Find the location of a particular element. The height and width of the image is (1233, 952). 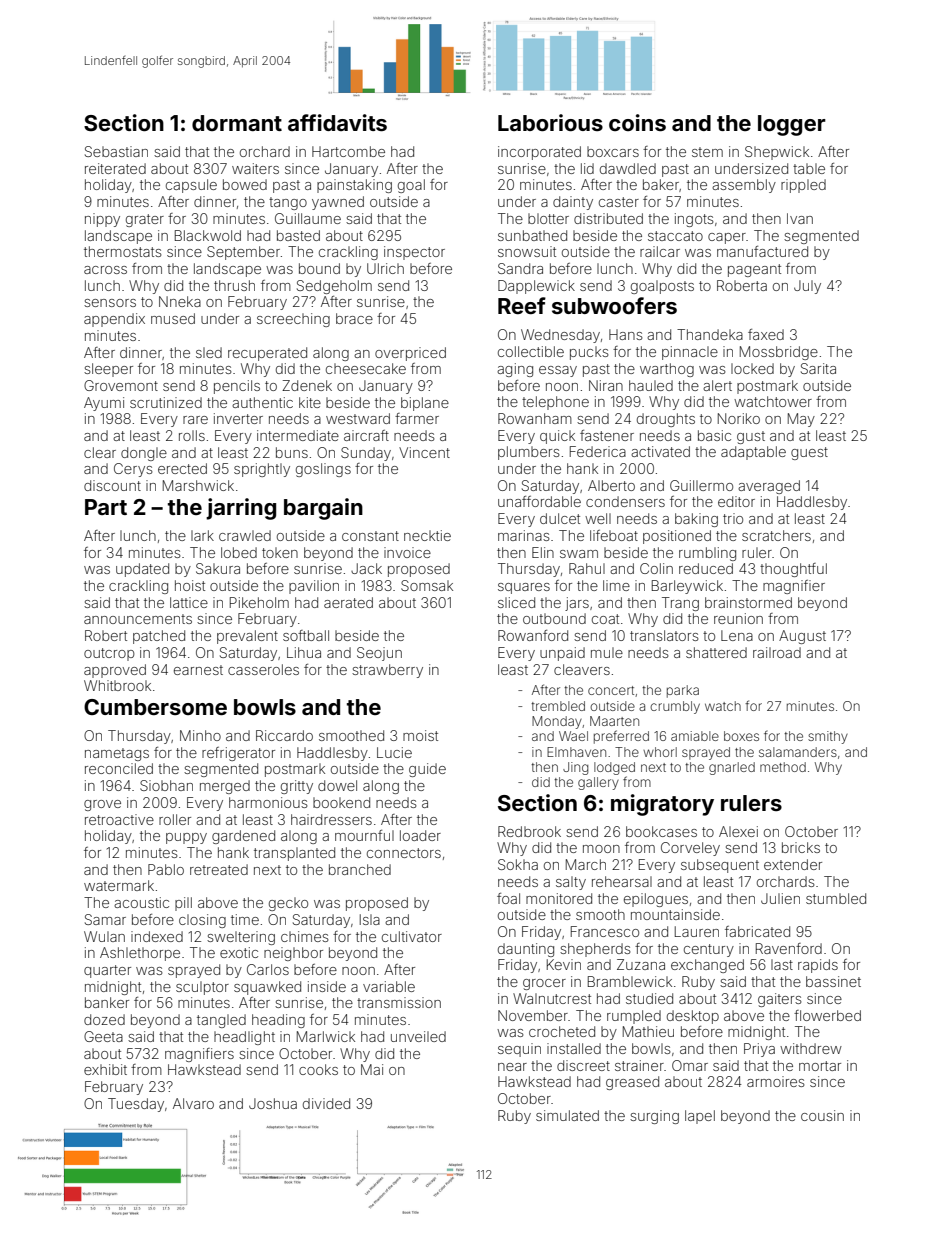

Nneka is located at coordinates (180, 301).
